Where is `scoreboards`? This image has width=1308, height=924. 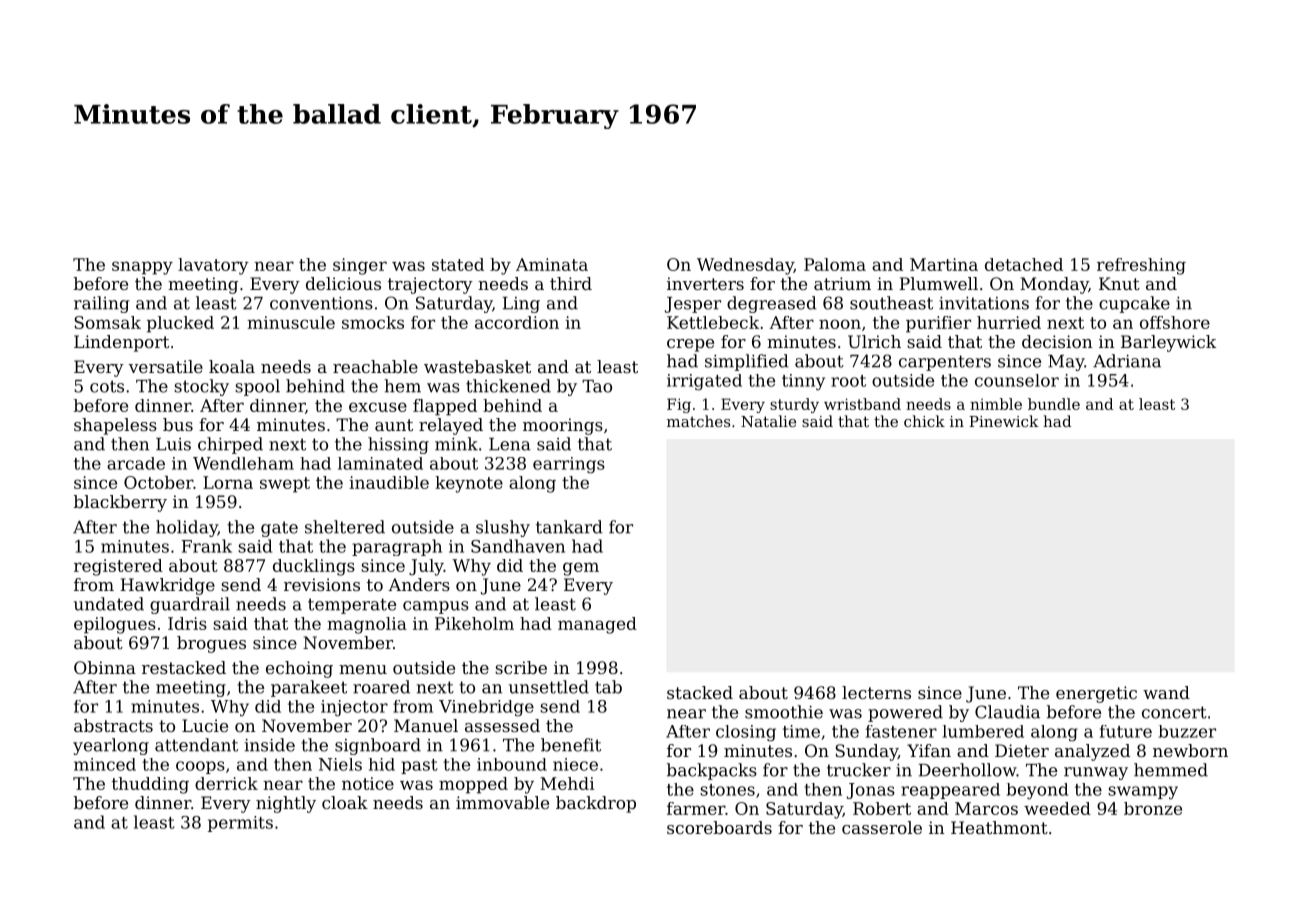 scoreboards is located at coordinates (719, 827).
